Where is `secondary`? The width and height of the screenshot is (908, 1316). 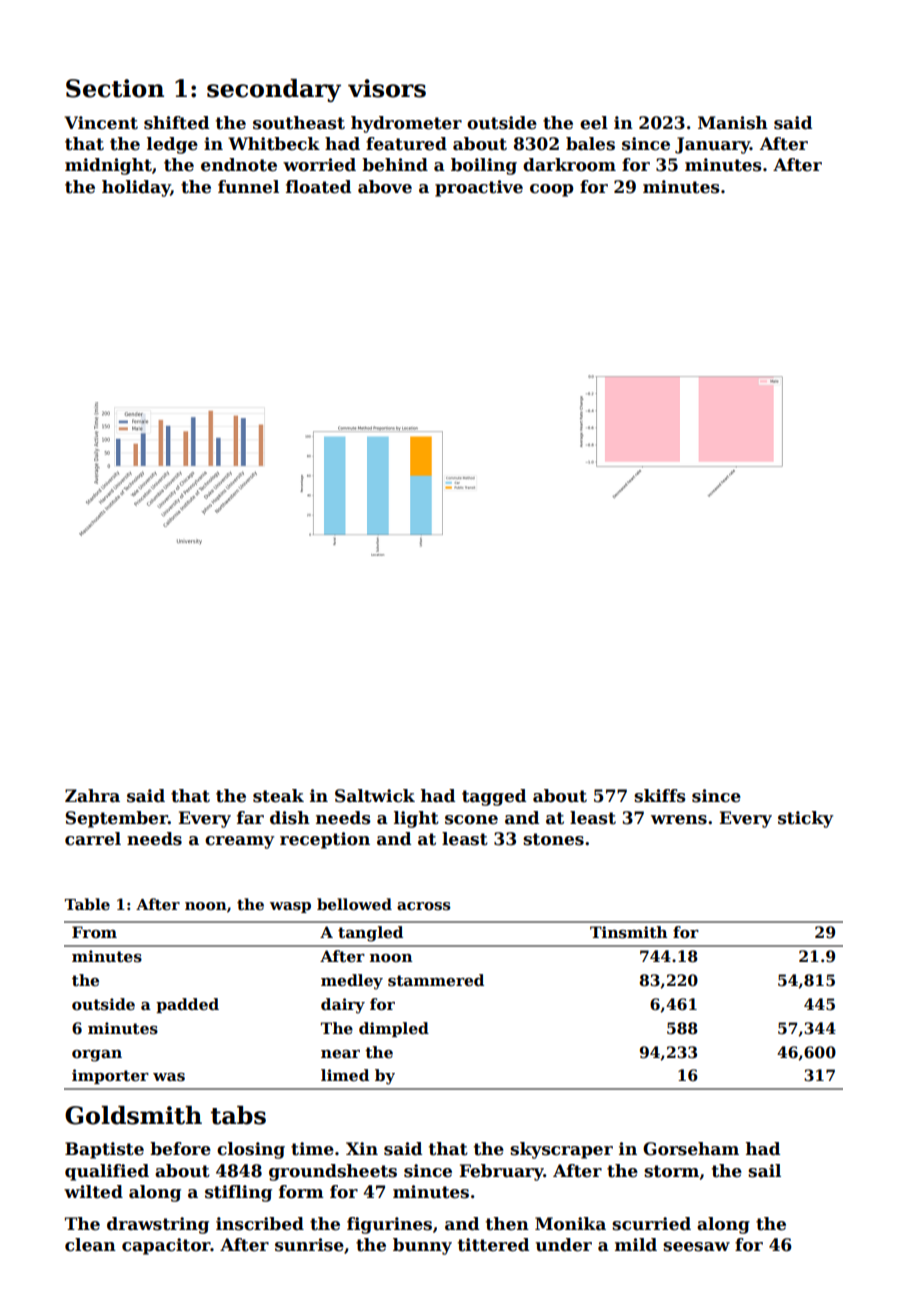
secondary is located at coordinates (274, 90).
